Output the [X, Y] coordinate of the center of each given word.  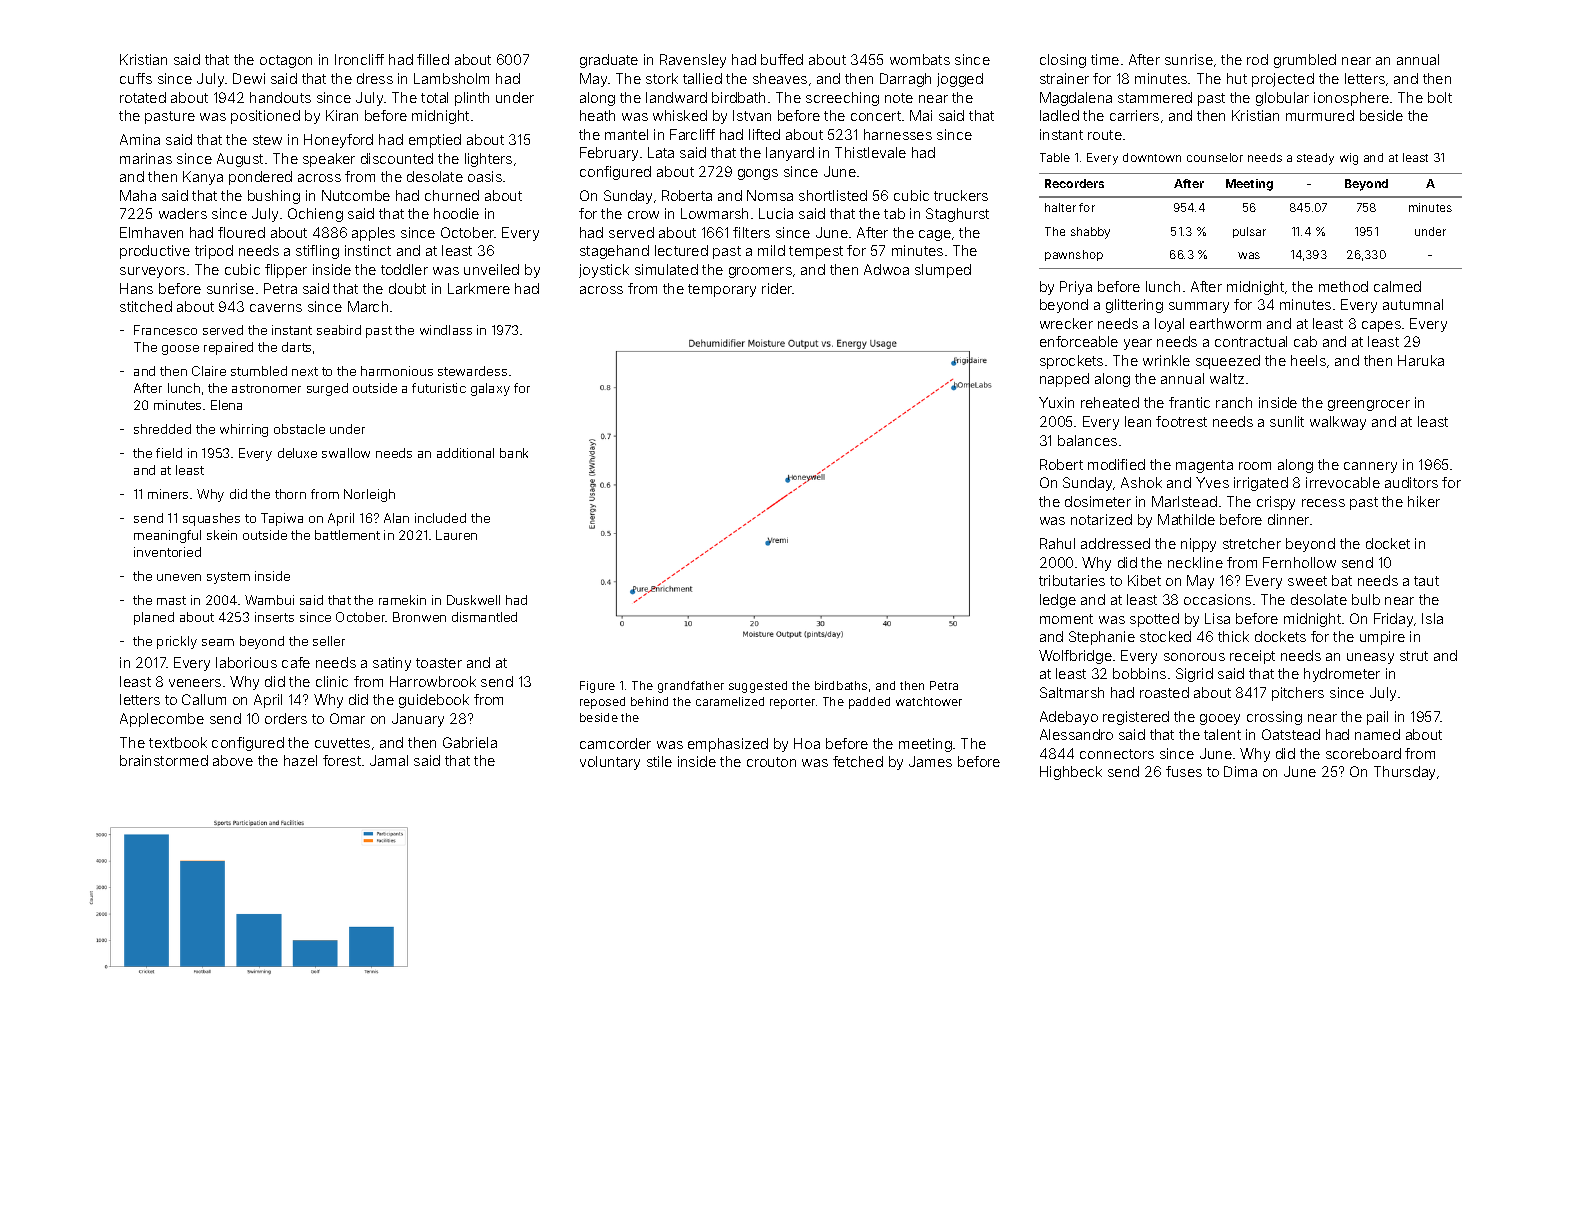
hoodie [456, 213]
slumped [943, 271]
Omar [347, 718]
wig [1349, 159]
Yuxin [1056, 402]
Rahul [1057, 543]
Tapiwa [282, 519]
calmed [1397, 286]
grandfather [691, 687]
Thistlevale [870, 152]
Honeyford [338, 141]
